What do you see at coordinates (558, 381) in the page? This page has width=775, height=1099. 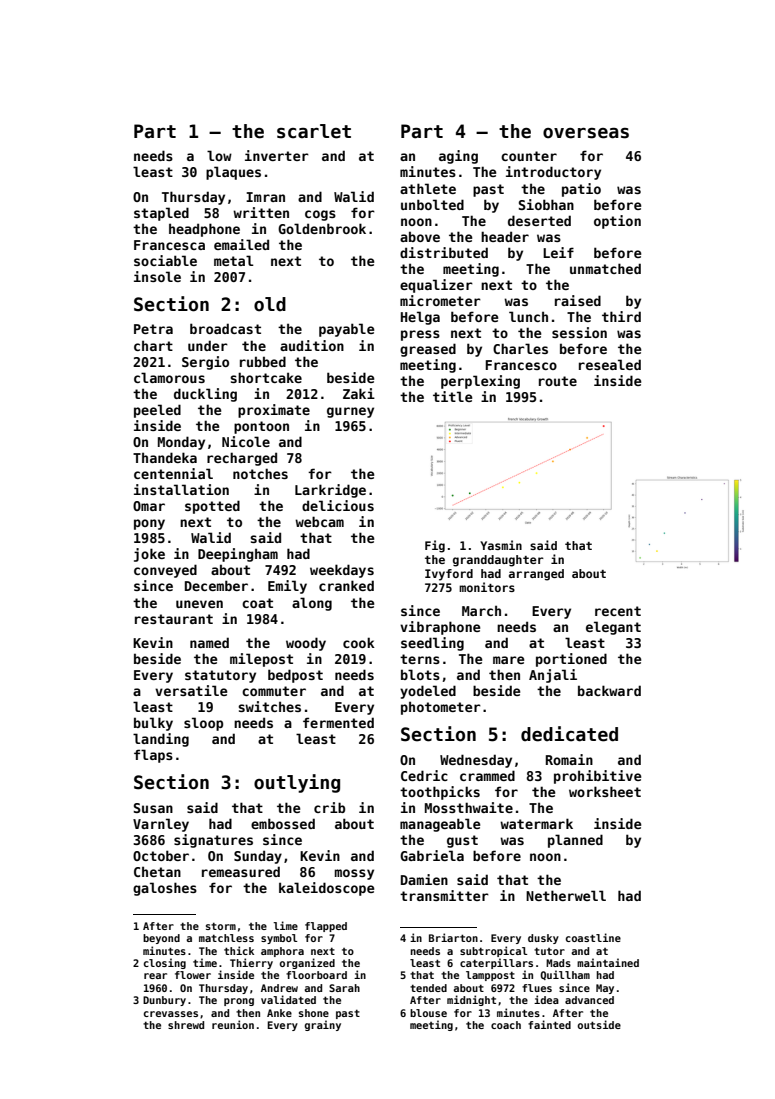 I see `route` at bounding box center [558, 381].
